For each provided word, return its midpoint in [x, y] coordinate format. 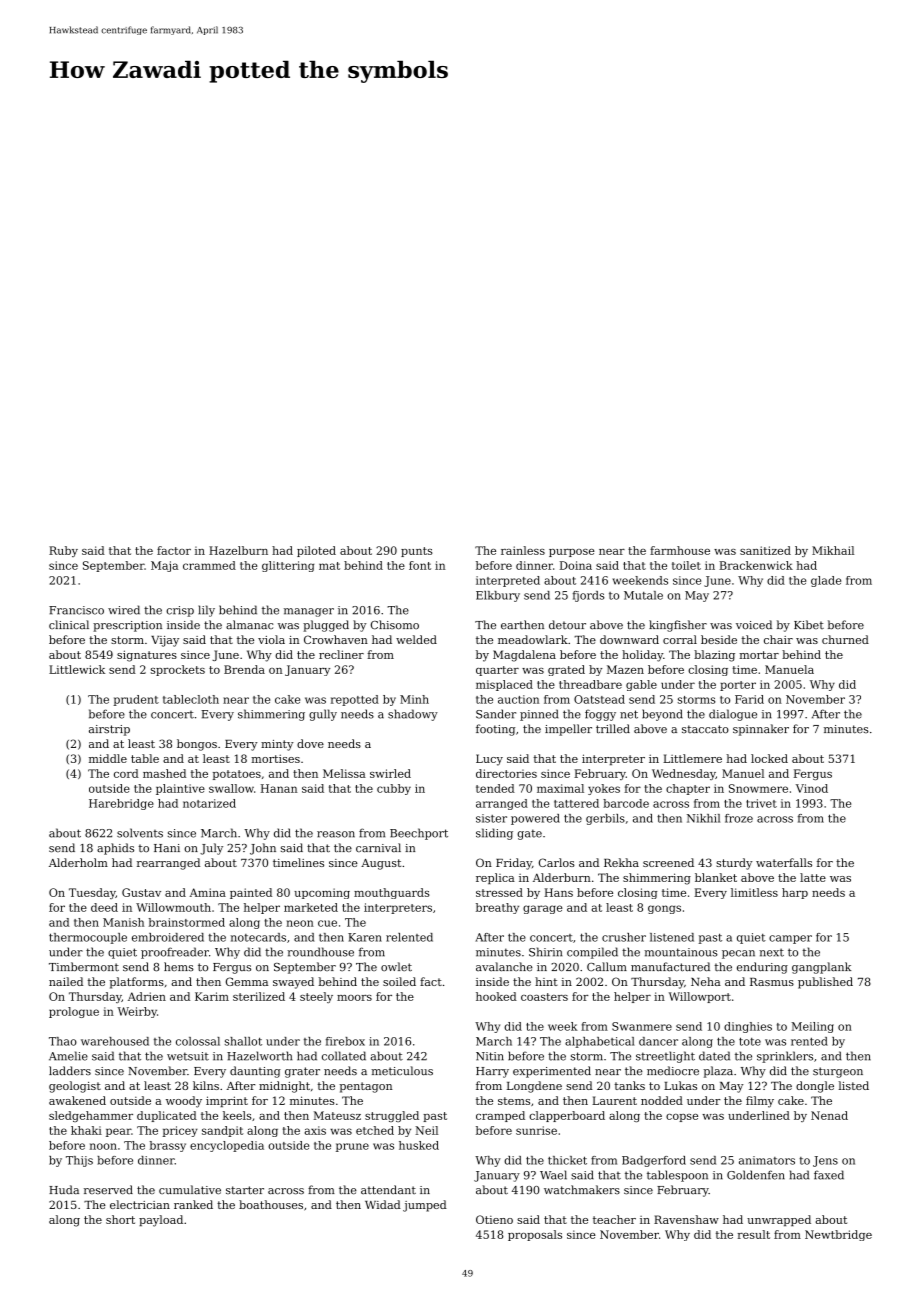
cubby [394, 789]
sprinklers [785, 1057]
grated [566, 670]
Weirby [137, 1012]
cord [126, 773]
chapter [688, 789]
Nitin [490, 1056]
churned [845, 639]
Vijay [165, 641]
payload [161, 1221]
